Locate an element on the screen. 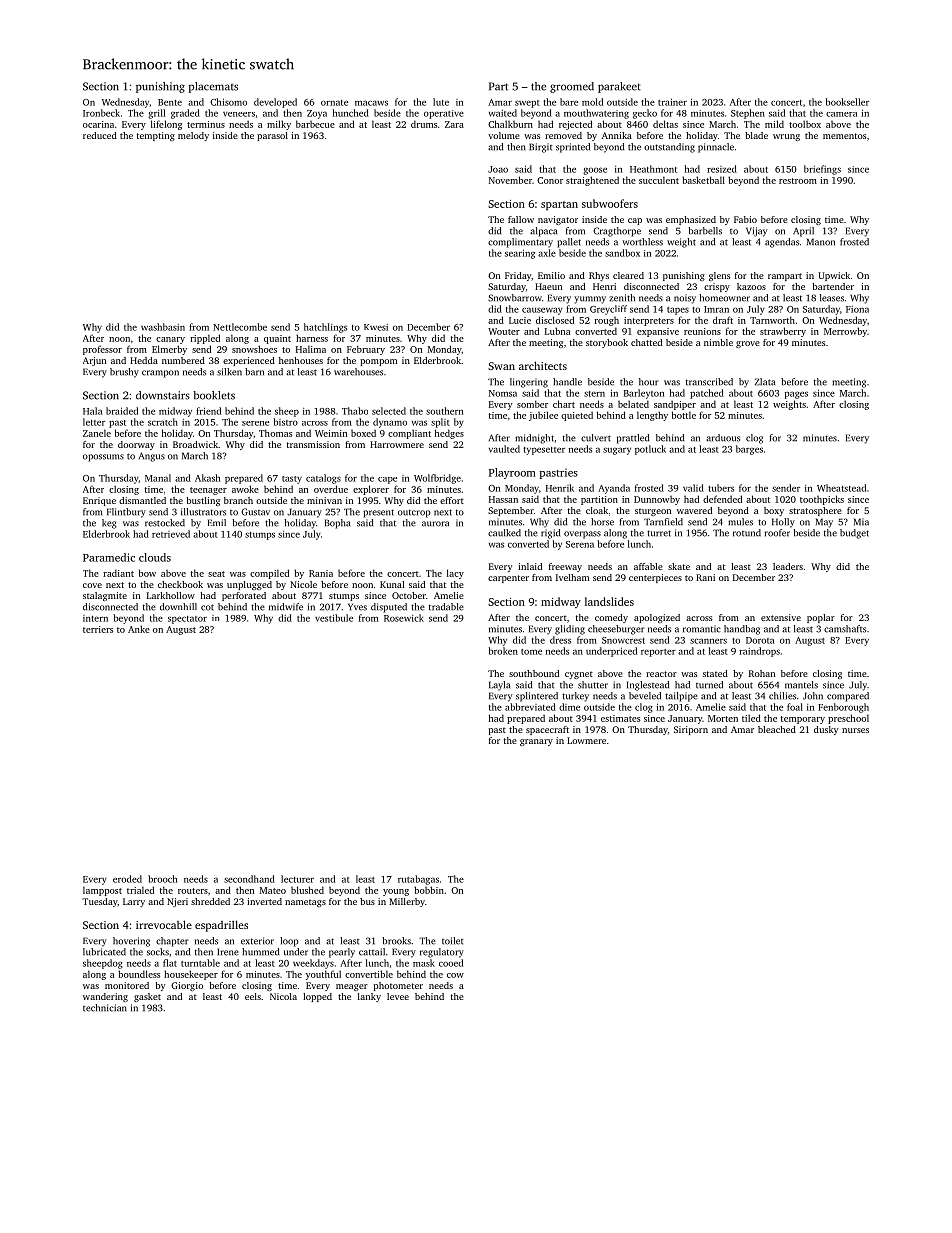 Image resolution: width=952 pixels, height=1233 pixels. Bente is located at coordinates (170, 102).
